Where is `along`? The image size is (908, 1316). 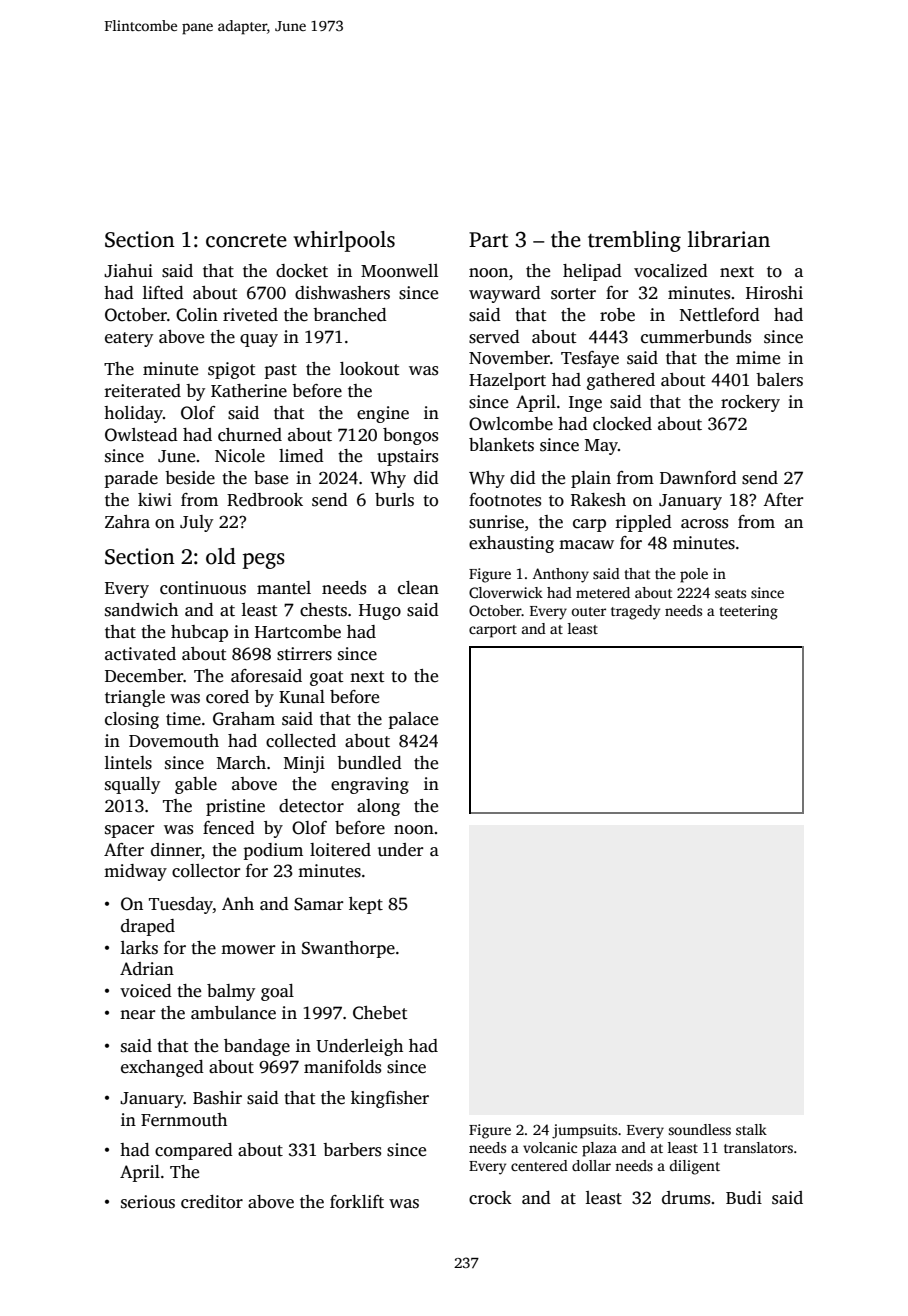
along is located at coordinates (378, 807).
